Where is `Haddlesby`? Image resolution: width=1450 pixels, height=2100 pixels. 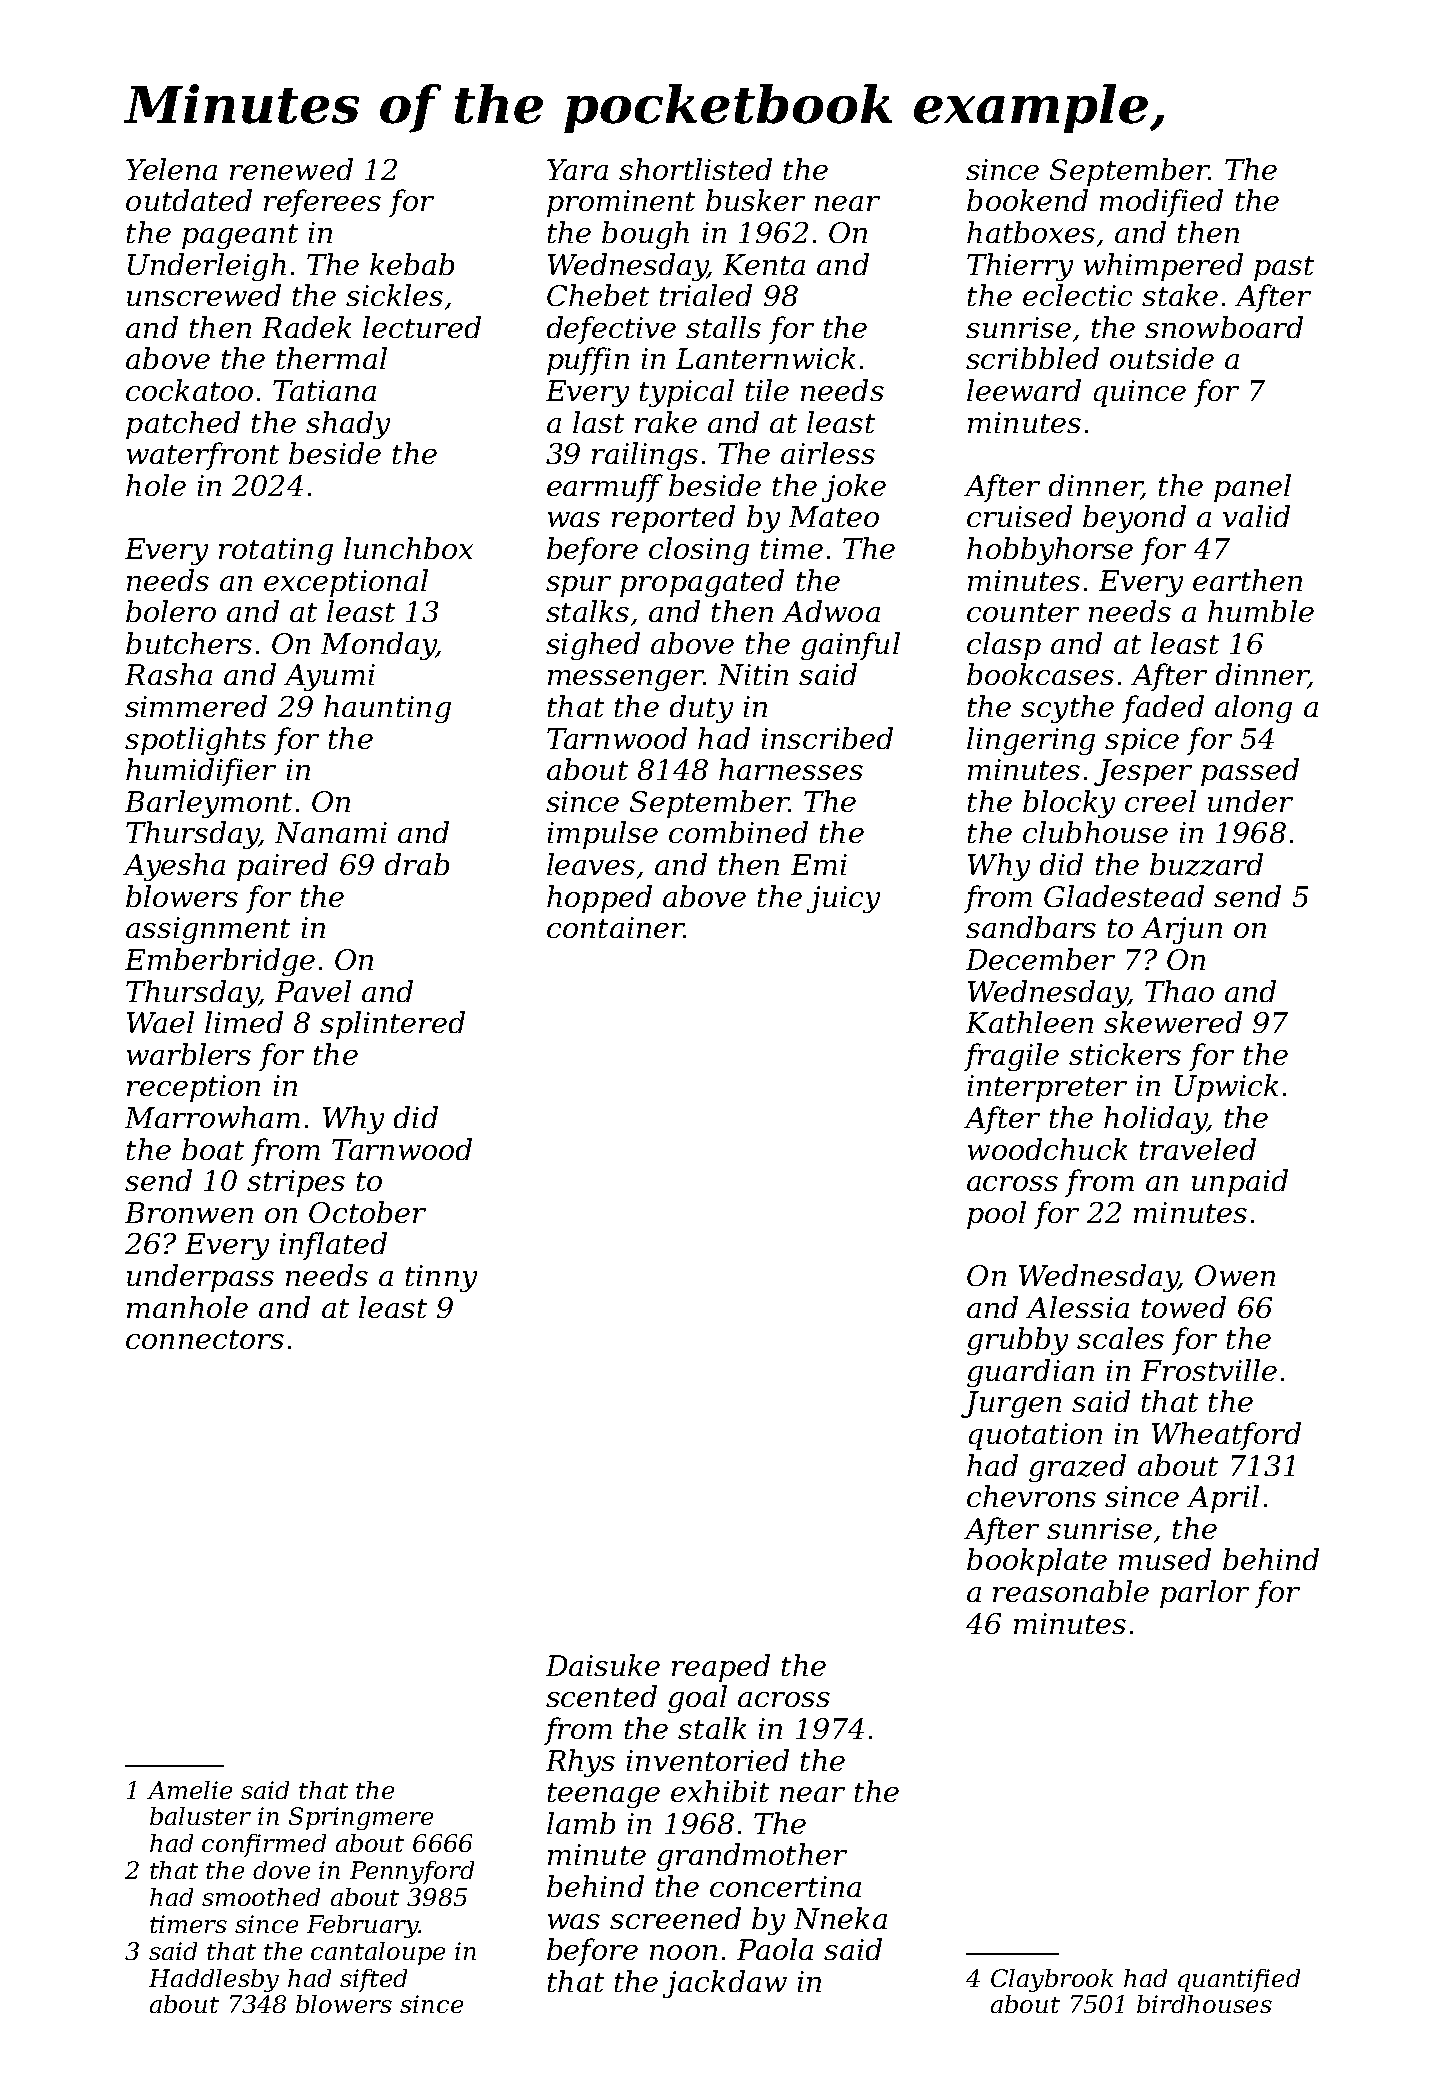
Haddlesby is located at coordinates (214, 1980).
